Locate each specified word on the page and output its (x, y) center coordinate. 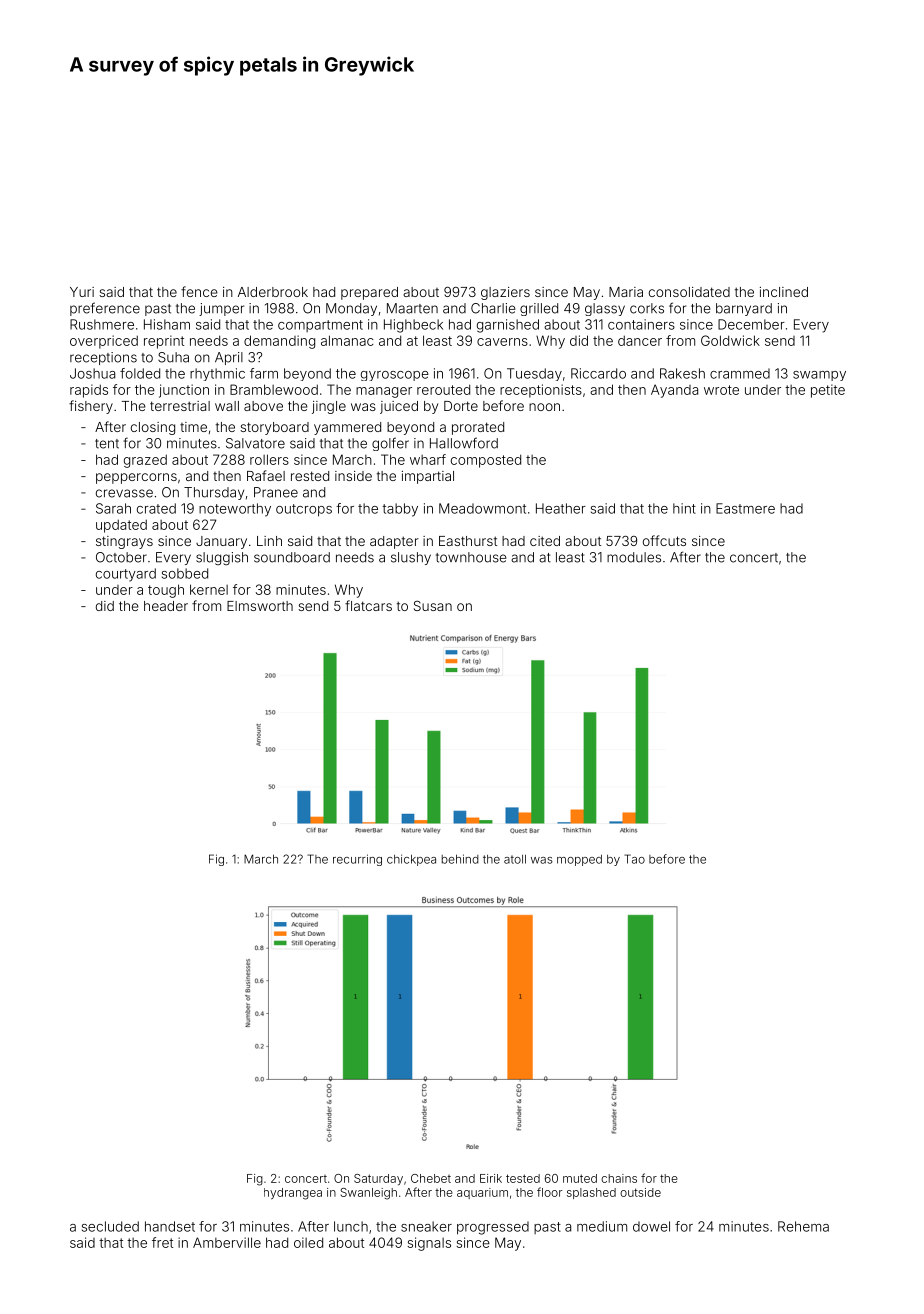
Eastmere (745, 508)
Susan (433, 606)
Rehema (803, 1226)
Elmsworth (260, 606)
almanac (347, 340)
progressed (493, 1228)
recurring (357, 860)
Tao (634, 859)
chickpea (411, 860)
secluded (110, 1226)
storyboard (274, 428)
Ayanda (674, 391)
